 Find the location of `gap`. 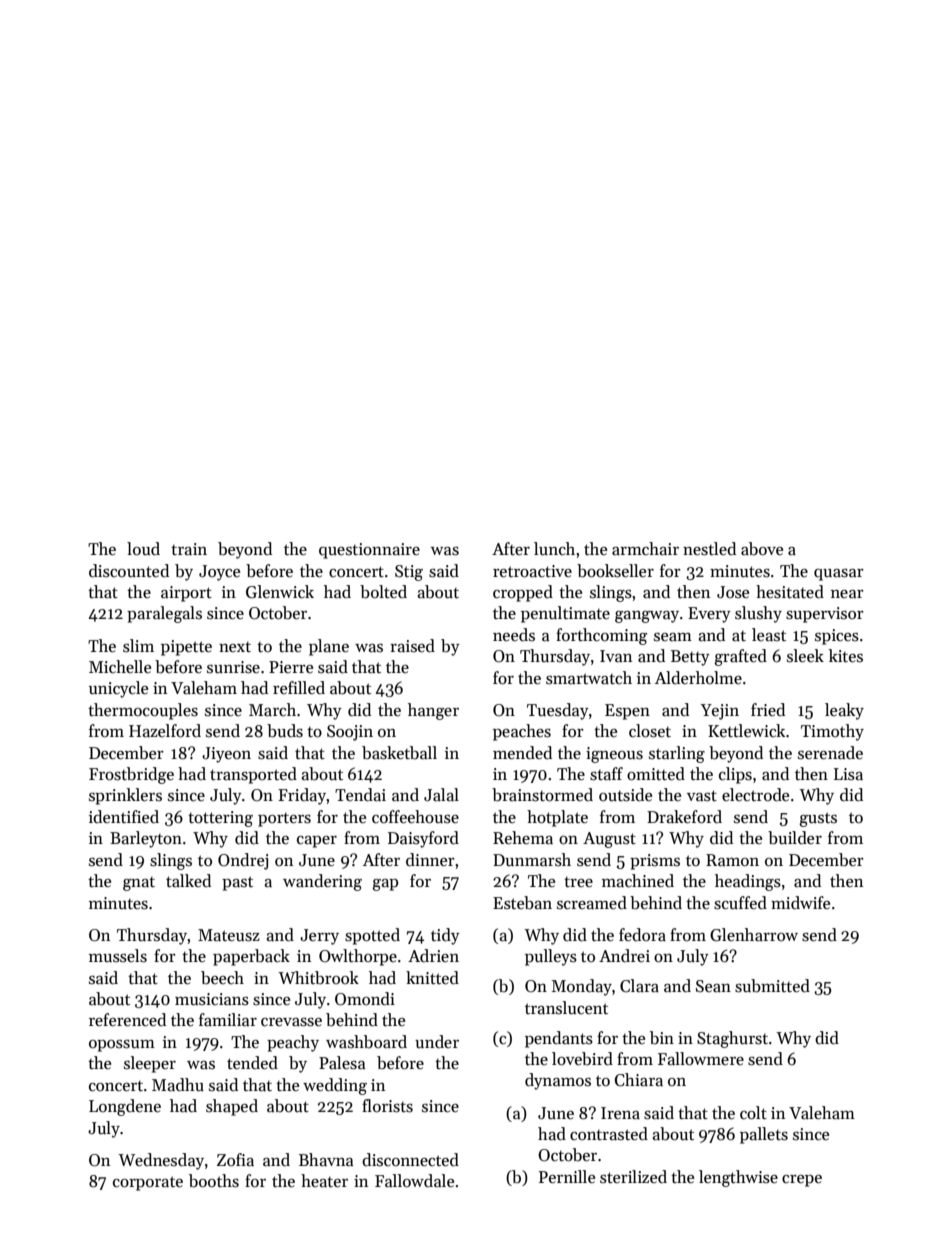

gap is located at coordinates (385, 885).
